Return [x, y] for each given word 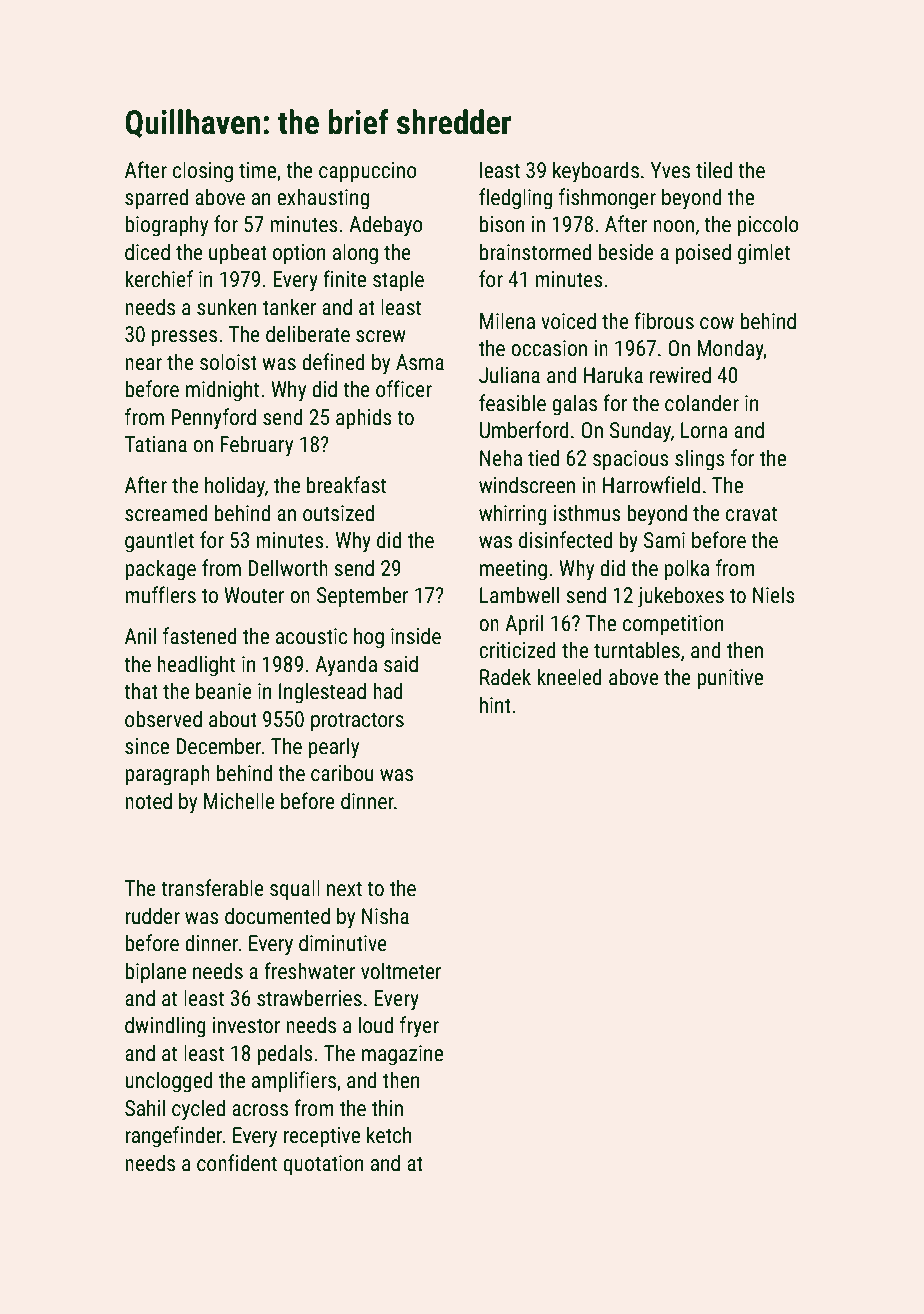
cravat [751, 513]
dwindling [165, 1027]
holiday [235, 487]
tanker [289, 307]
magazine [402, 1055]
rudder [152, 916]
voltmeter [401, 971]
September [363, 597]
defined [333, 362]
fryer [419, 1027]
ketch [389, 1134]
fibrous [664, 321]
